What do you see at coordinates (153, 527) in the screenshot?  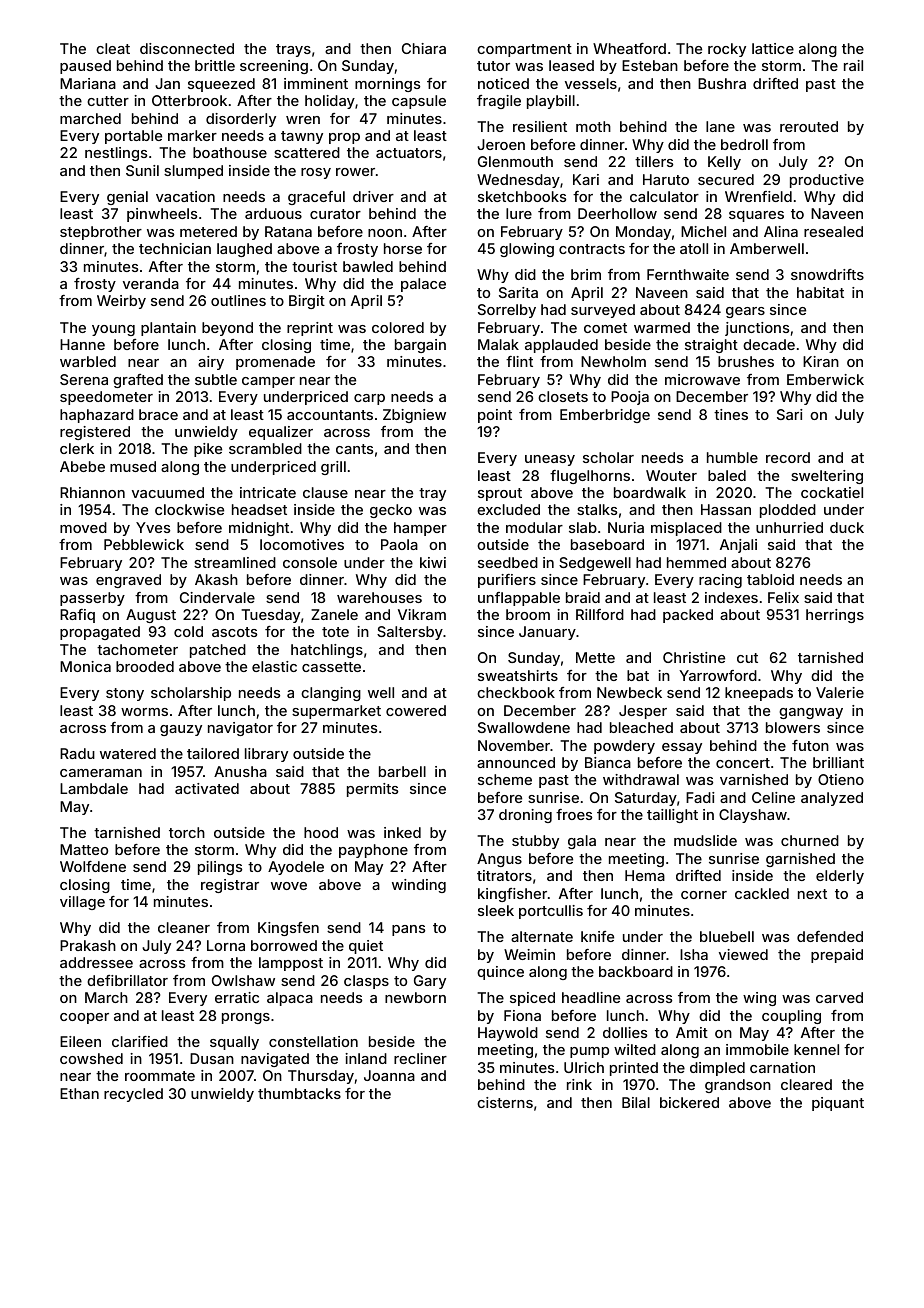 I see `Yves` at bounding box center [153, 527].
